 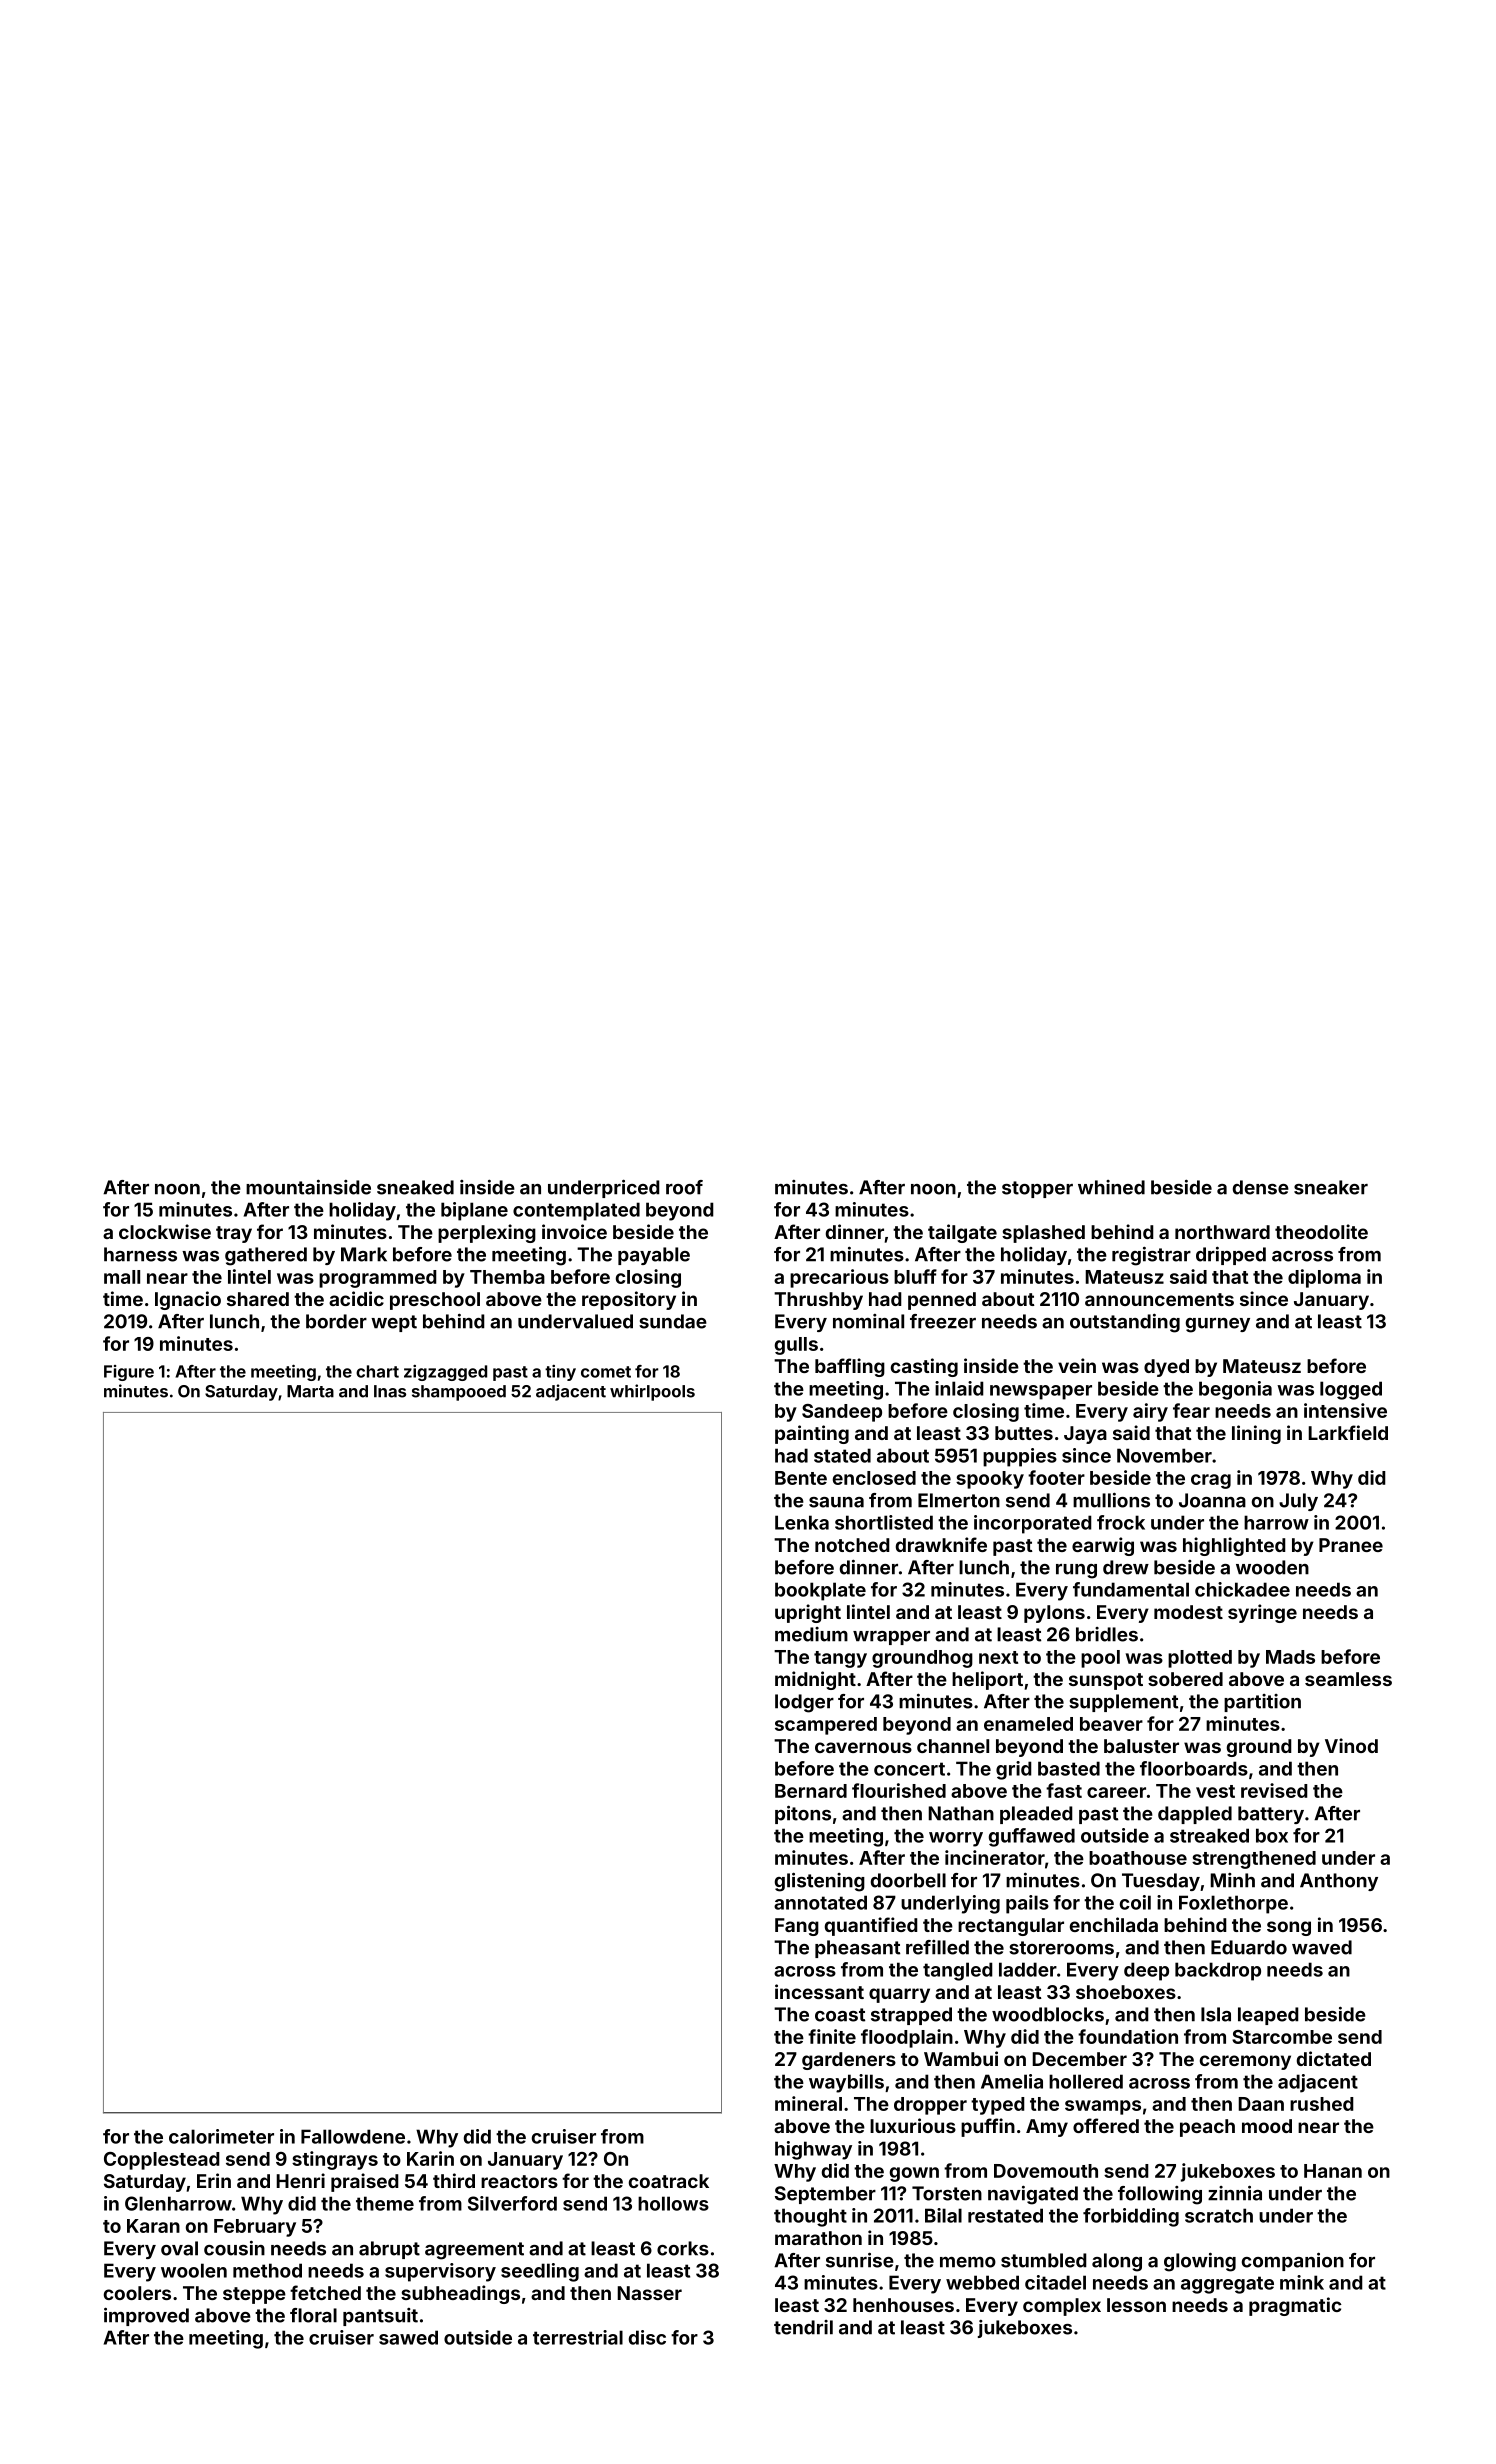 What do you see at coordinates (914, 2174) in the screenshot?
I see `gown` at bounding box center [914, 2174].
